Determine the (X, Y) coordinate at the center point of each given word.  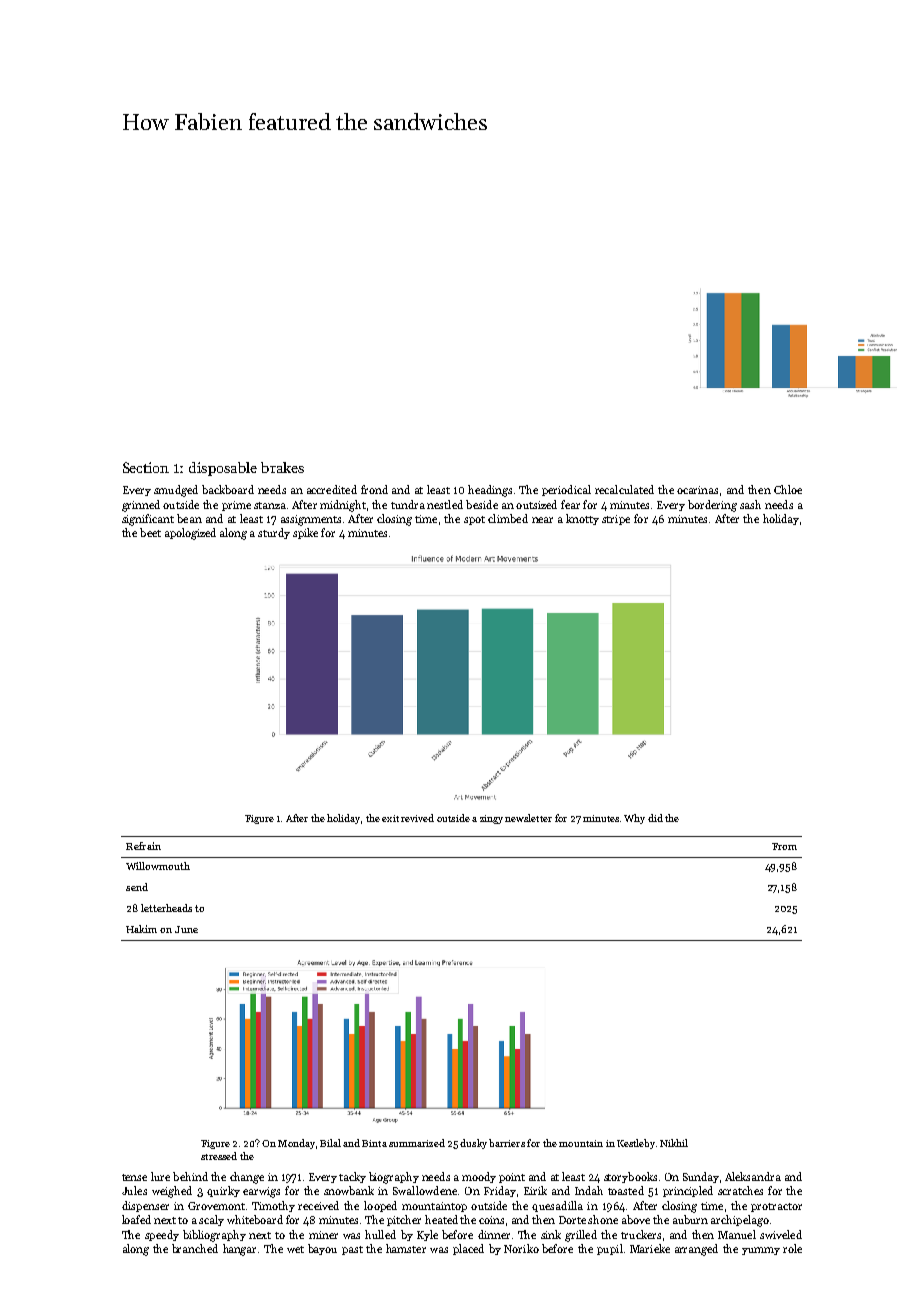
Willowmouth (158, 866)
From (784, 846)
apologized (190, 534)
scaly (211, 1220)
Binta (374, 1143)
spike (305, 533)
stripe (616, 520)
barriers (507, 1143)
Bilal (330, 1143)
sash (750, 504)
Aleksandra (753, 1176)
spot (474, 520)
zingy (491, 819)
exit (390, 818)
